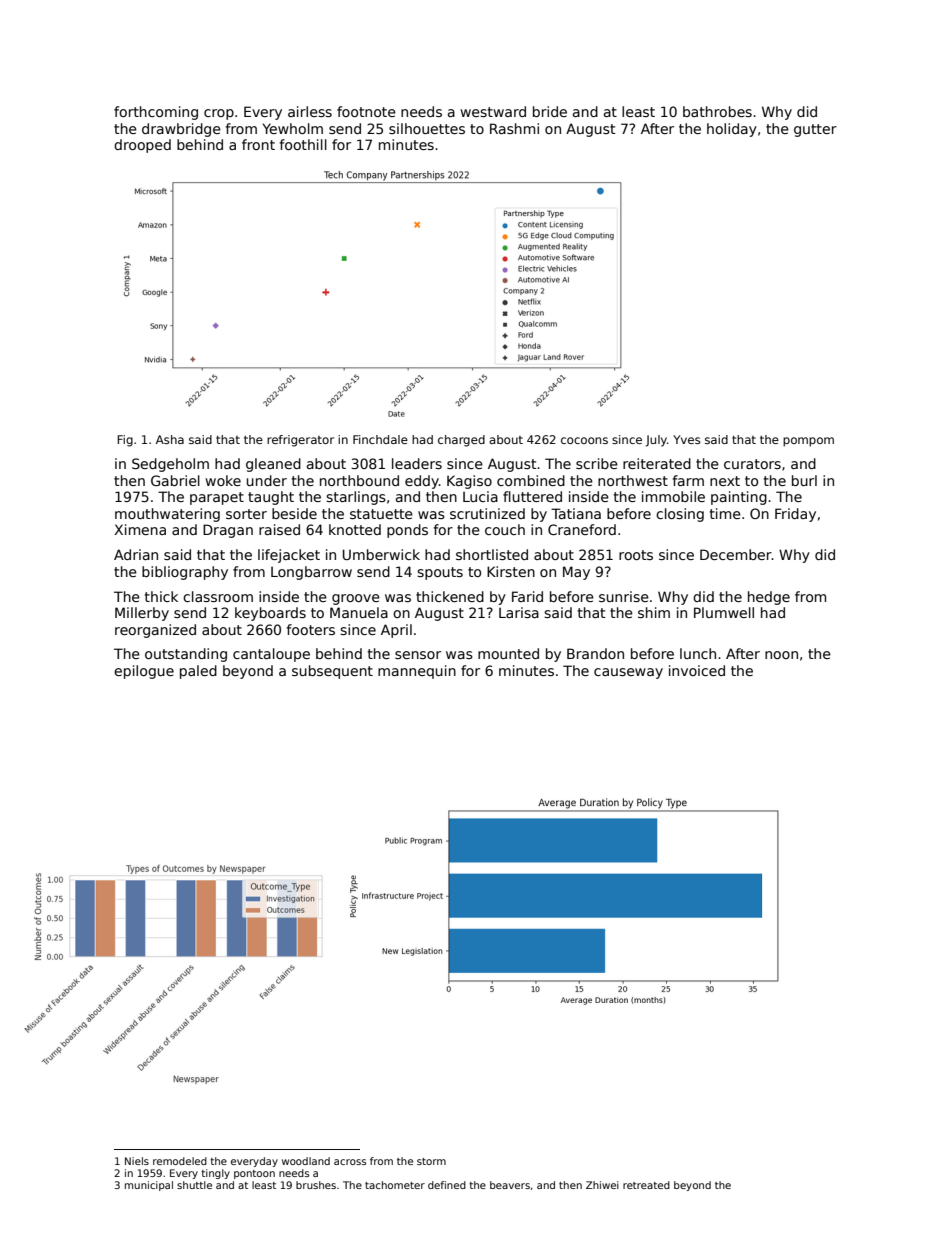 This screenshot has width=952, height=1233. Describe the element at coordinates (514, 128) in the screenshot. I see `Rashmi` at that location.
